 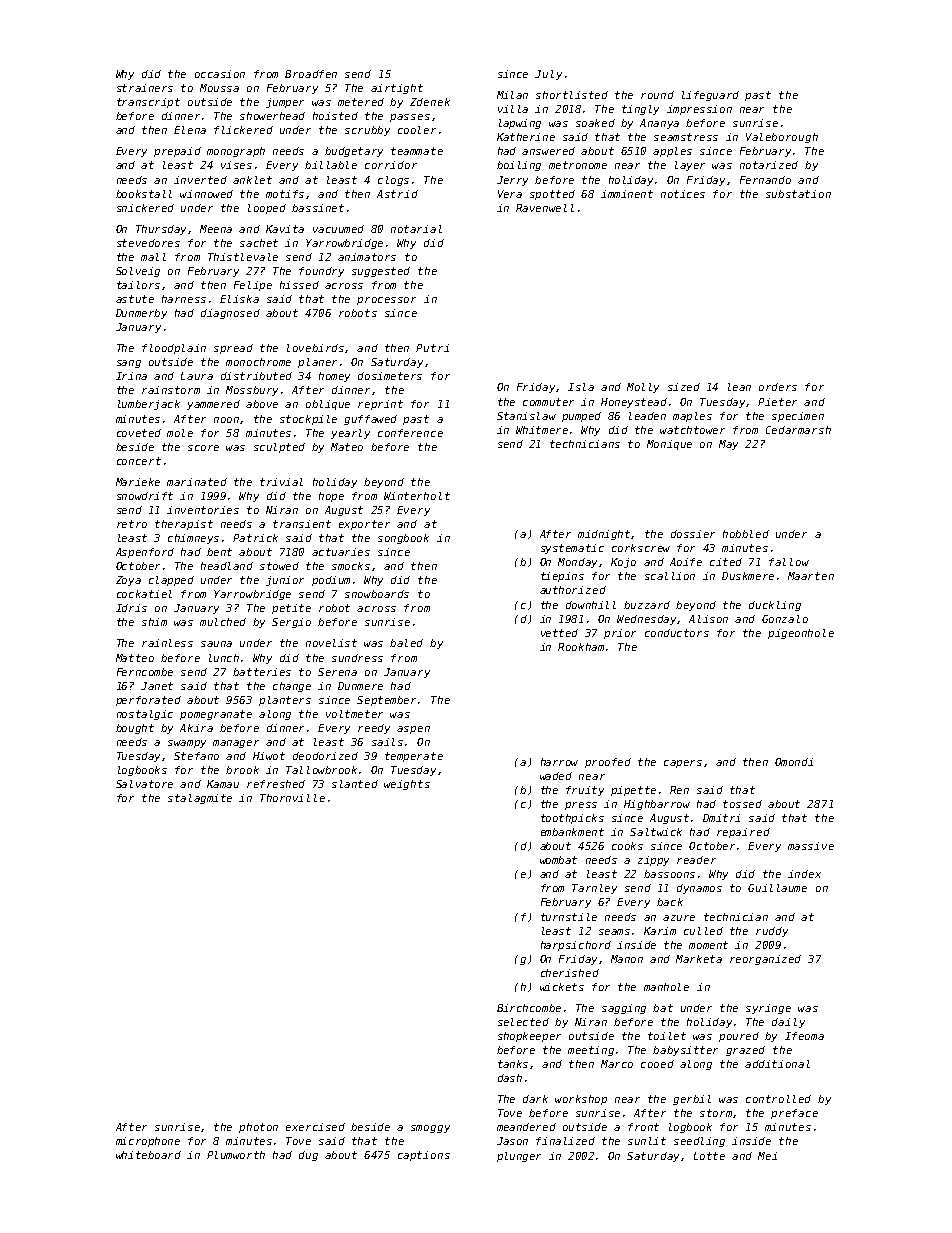 I want to click on Mei, so click(x=767, y=1156).
